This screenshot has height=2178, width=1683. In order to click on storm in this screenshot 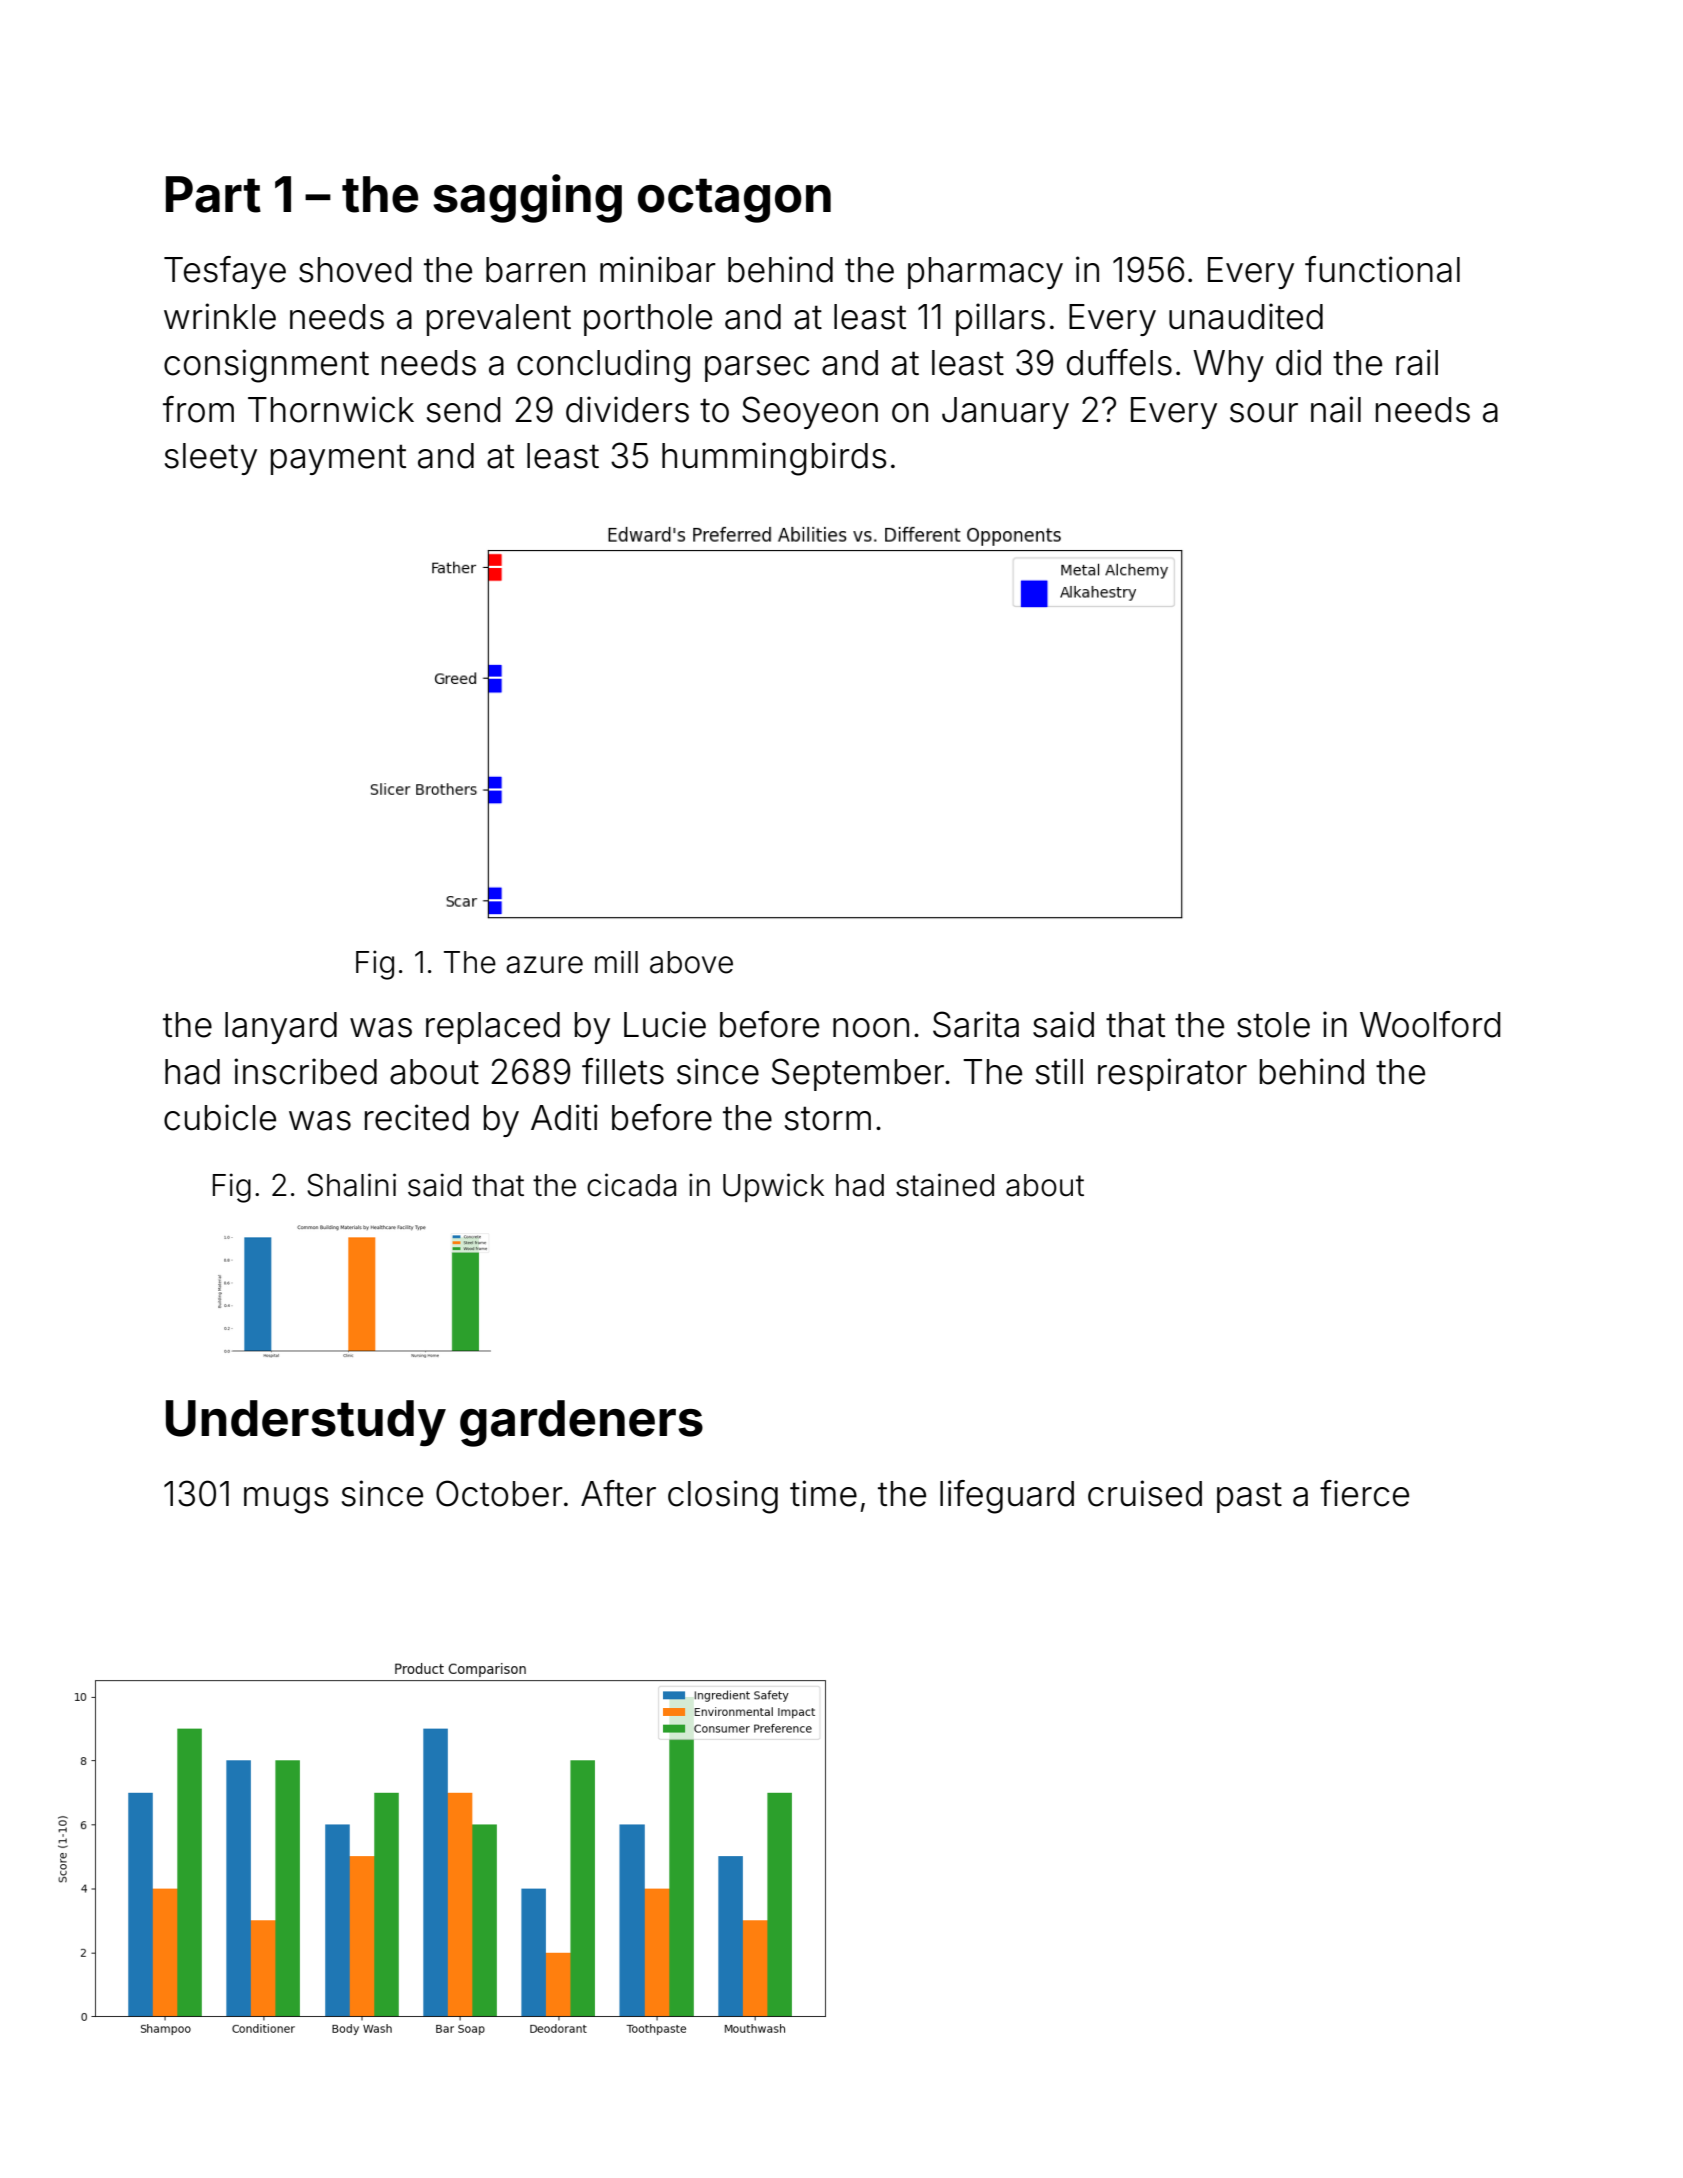, I will do `click(828, 1118)`.
